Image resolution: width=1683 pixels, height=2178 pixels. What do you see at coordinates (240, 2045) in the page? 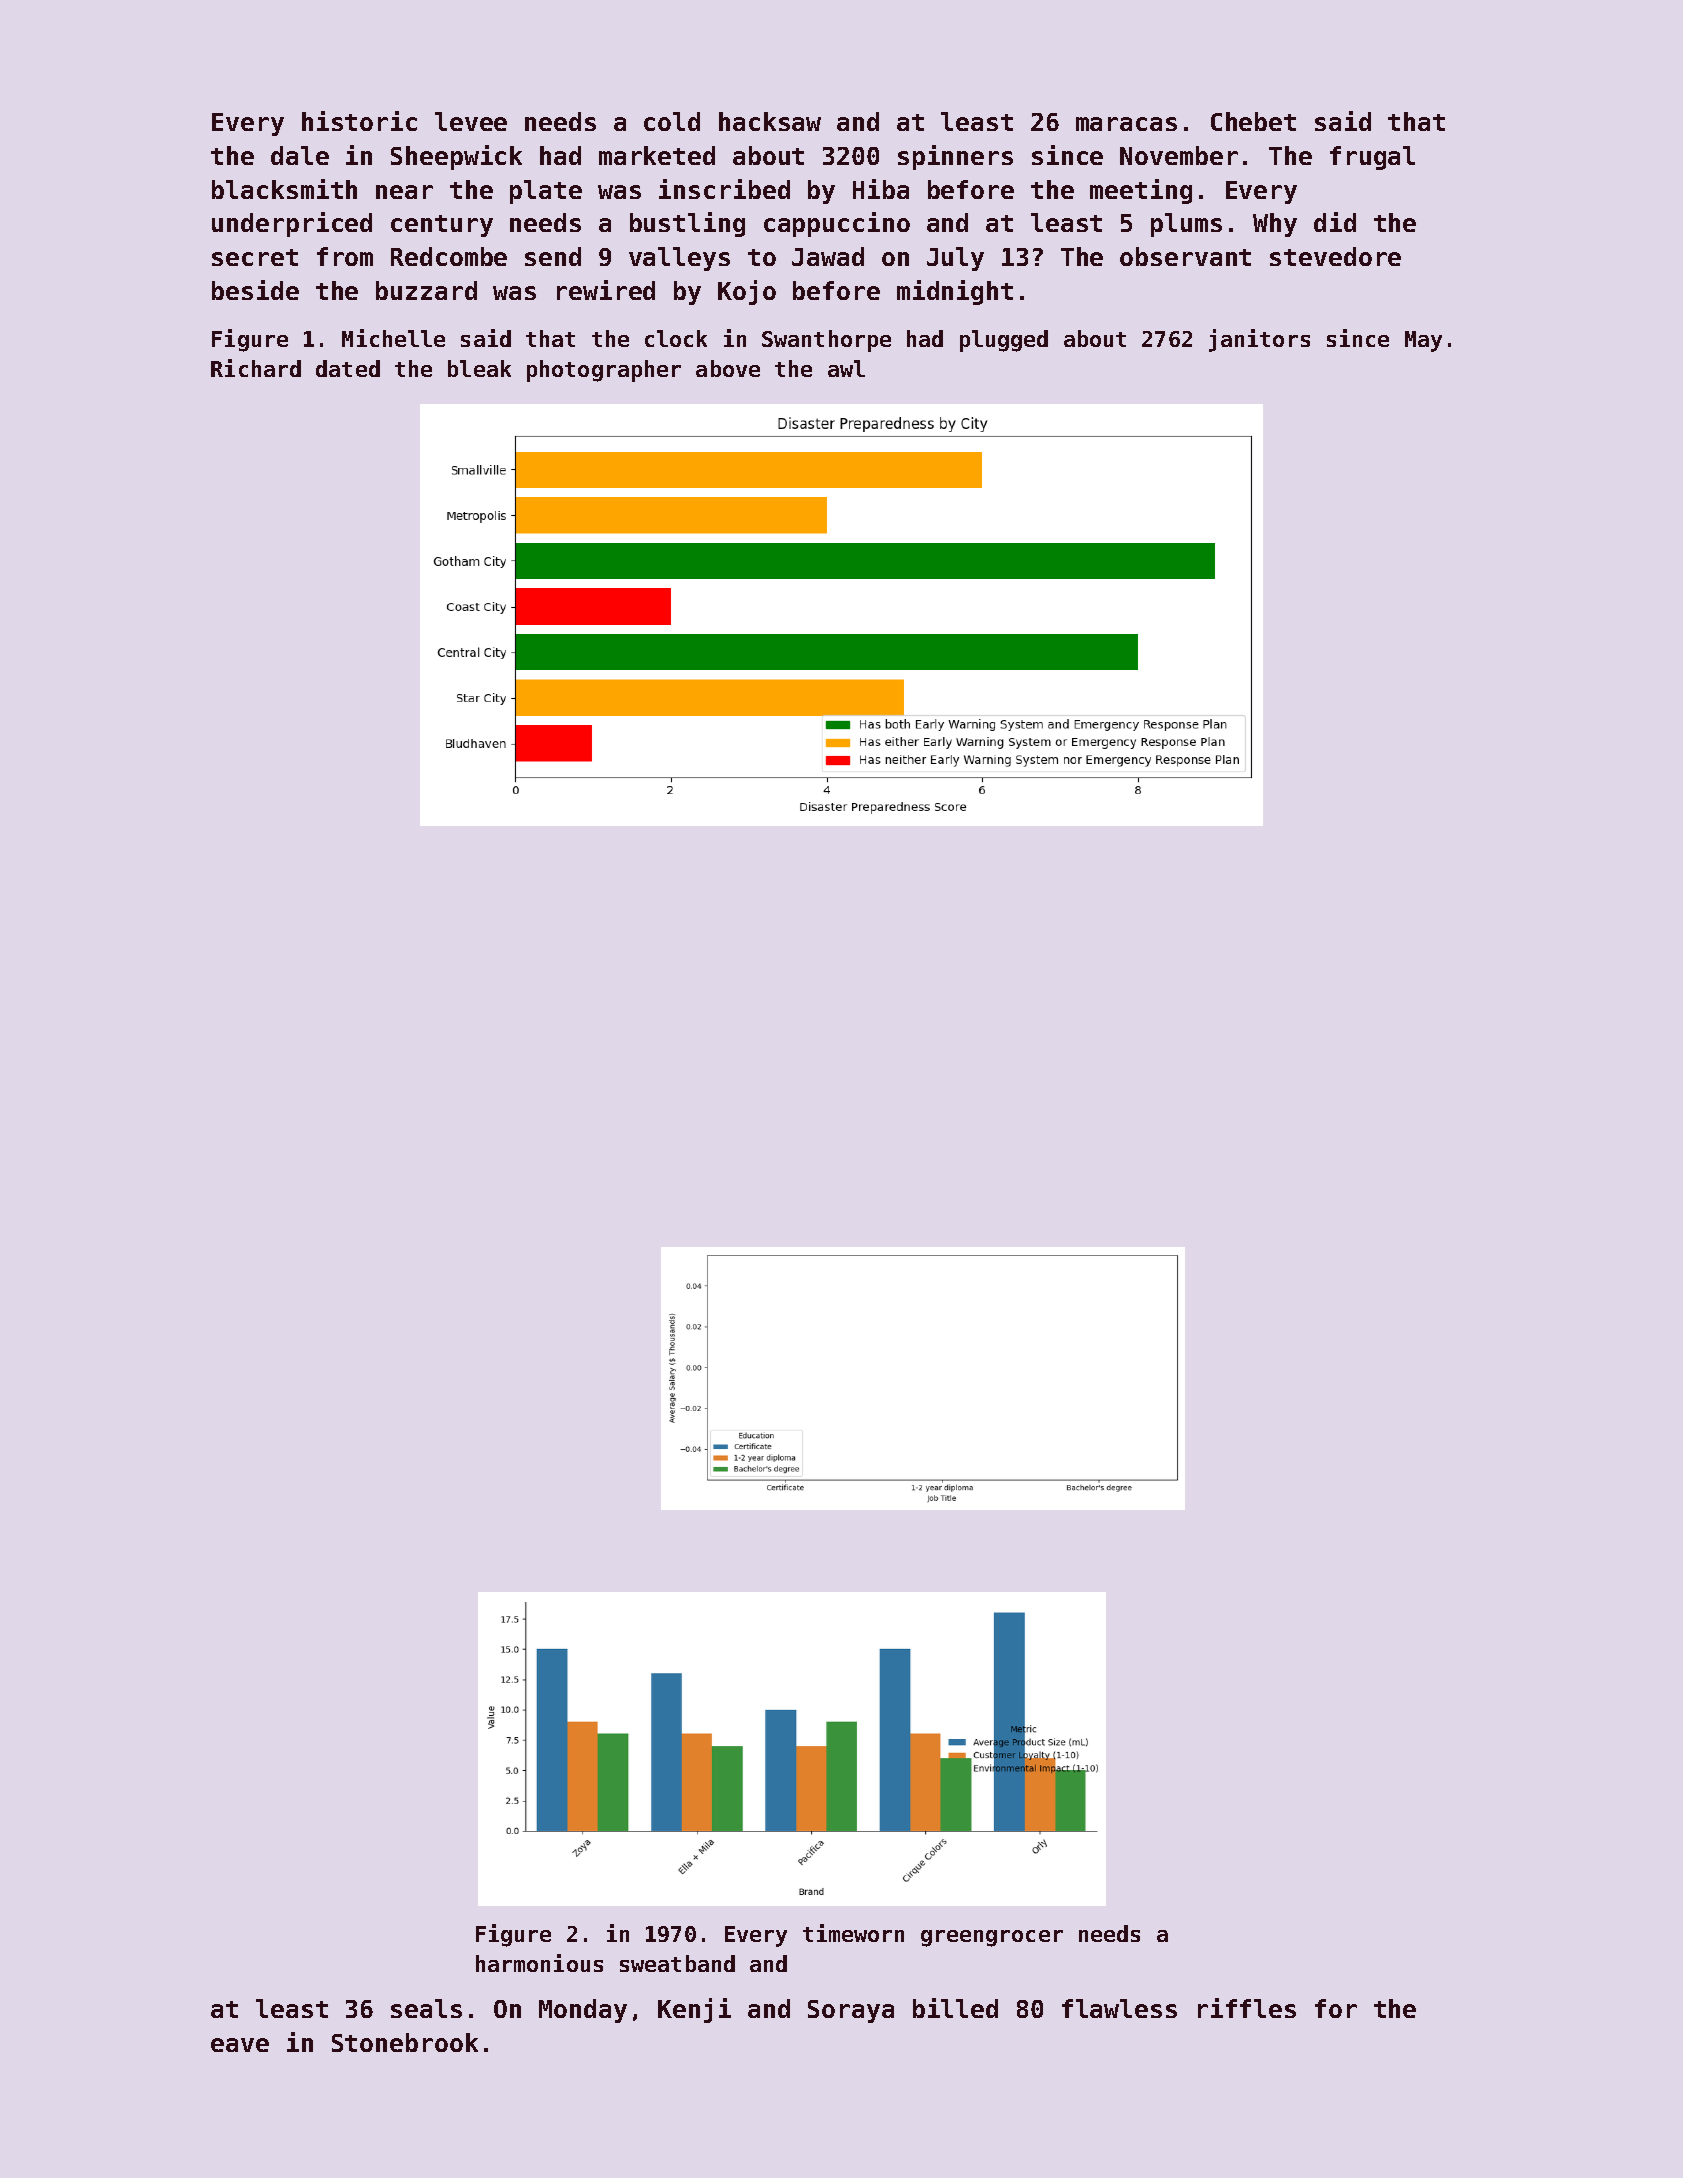
I see `eave` at bounding box center [240, 2045].
